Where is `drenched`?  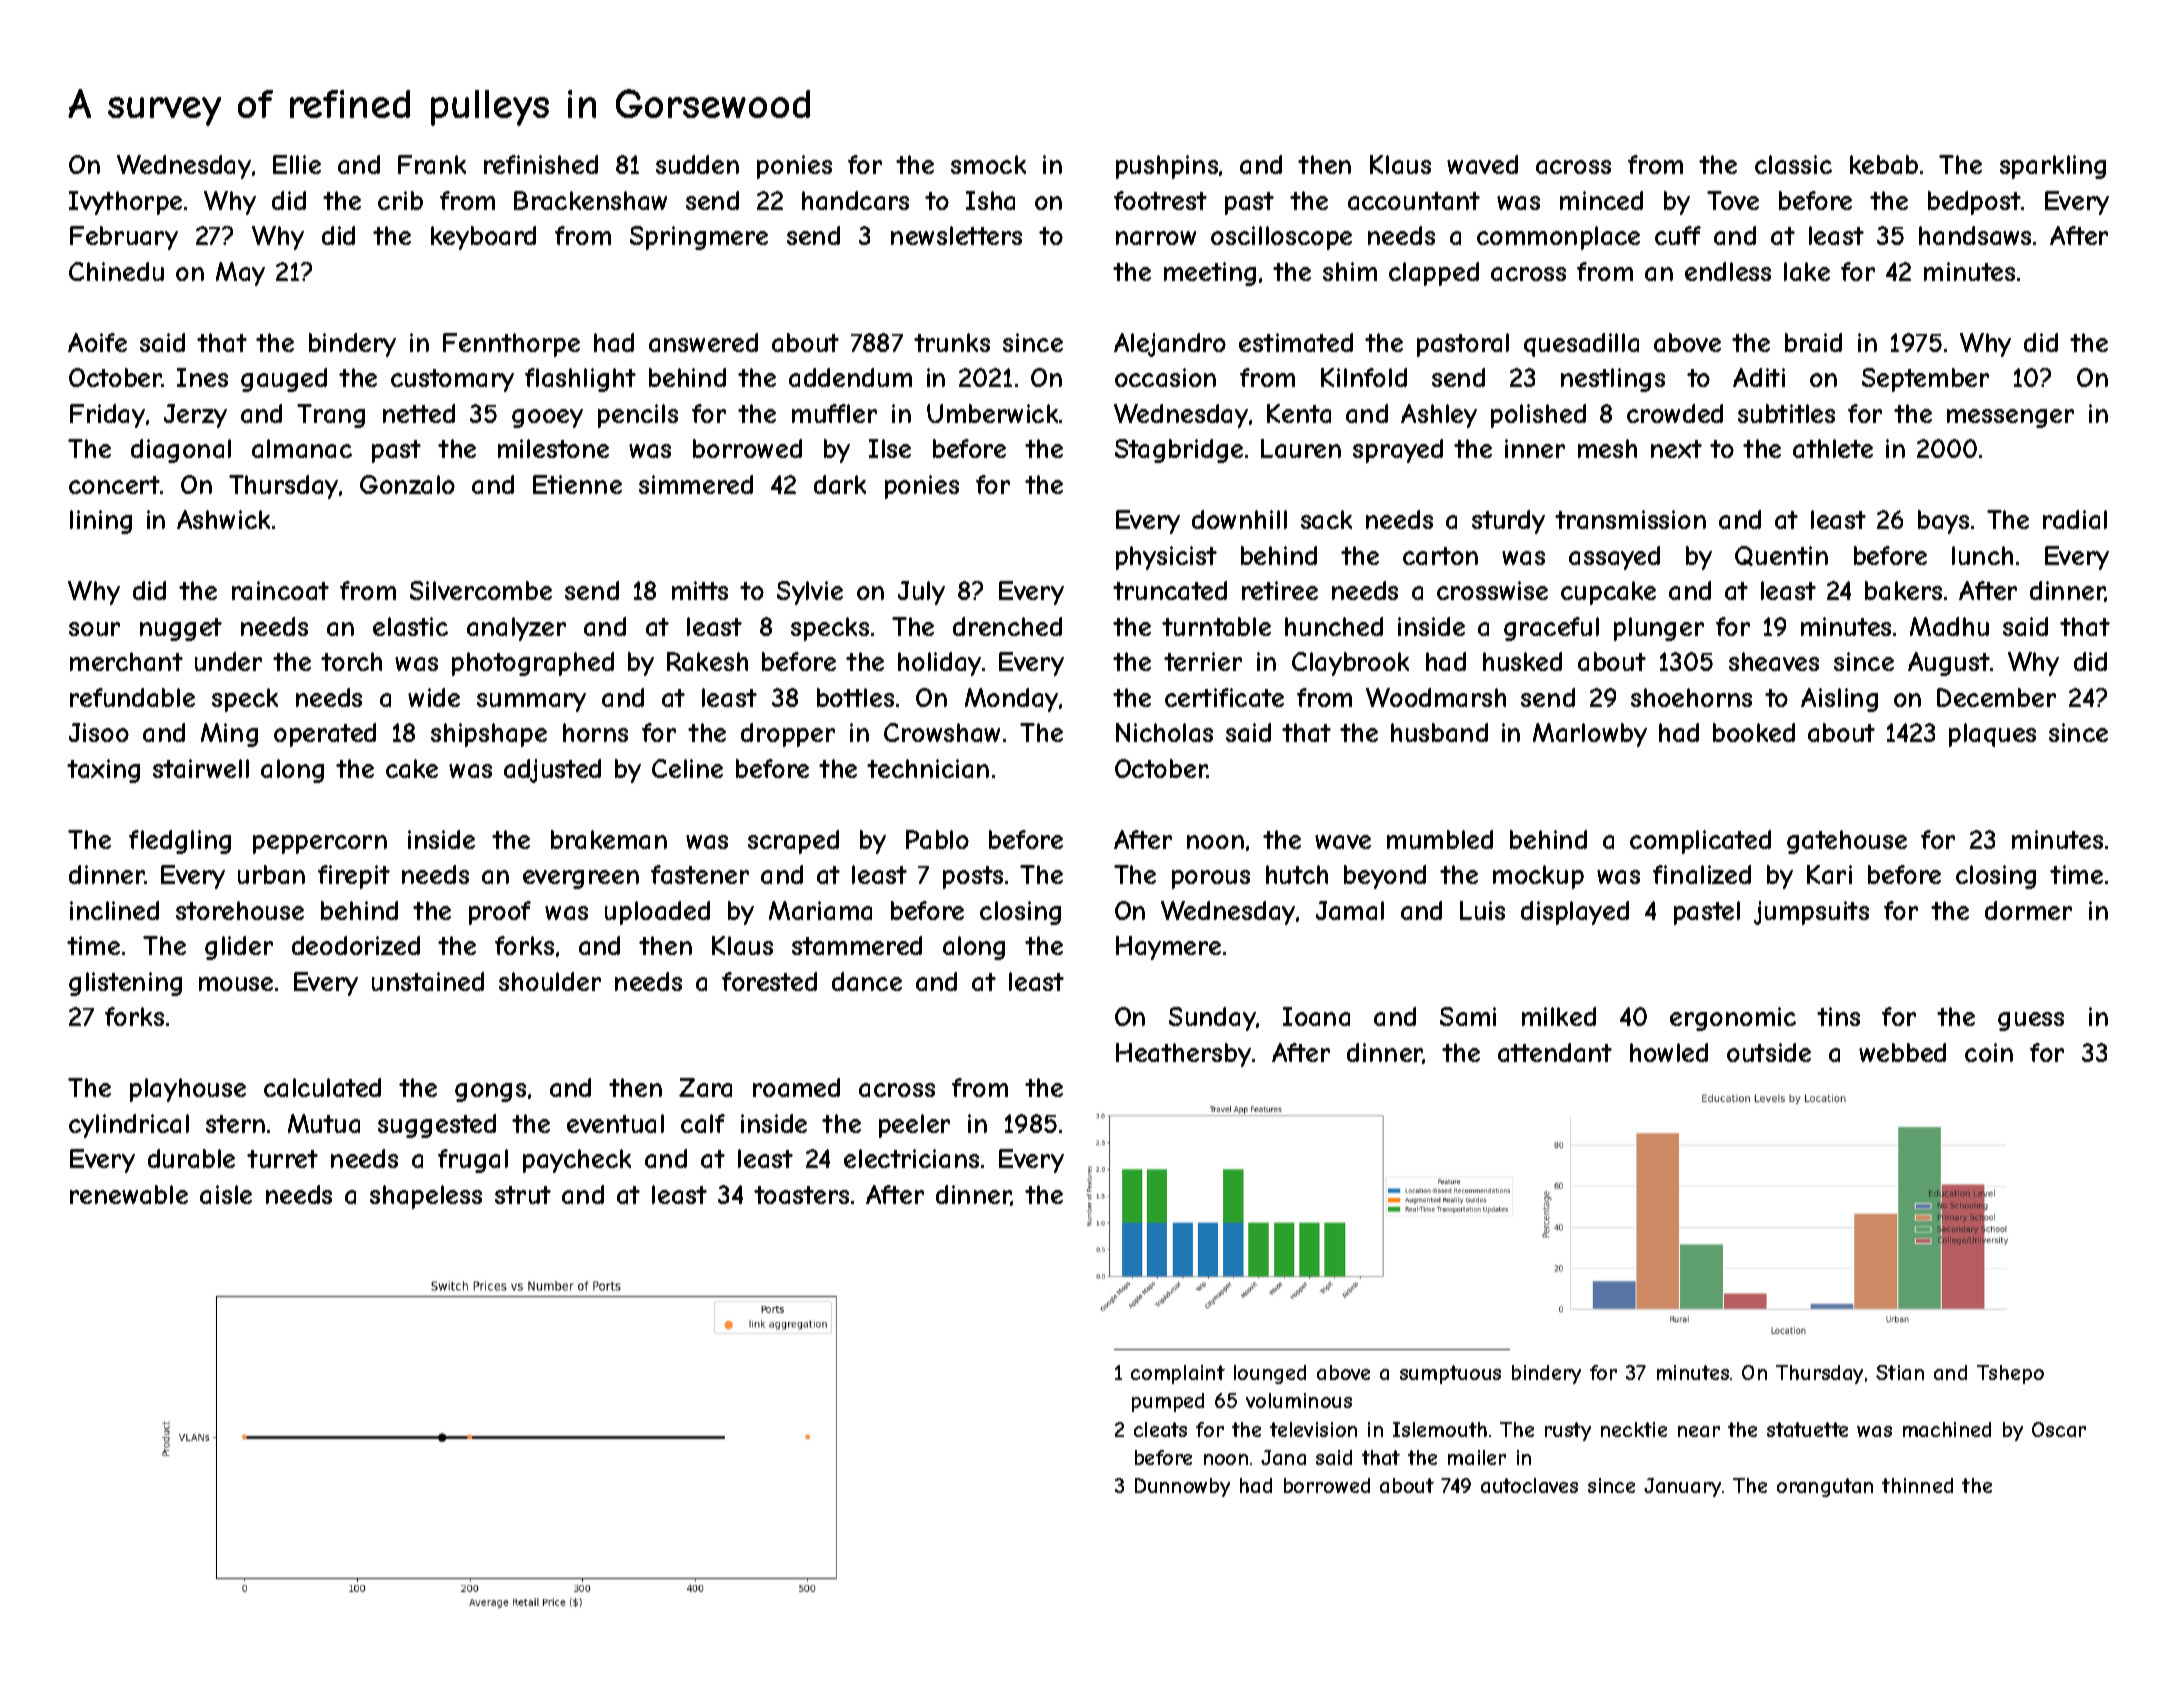
drenched is located at coordinates (1007, 626).
